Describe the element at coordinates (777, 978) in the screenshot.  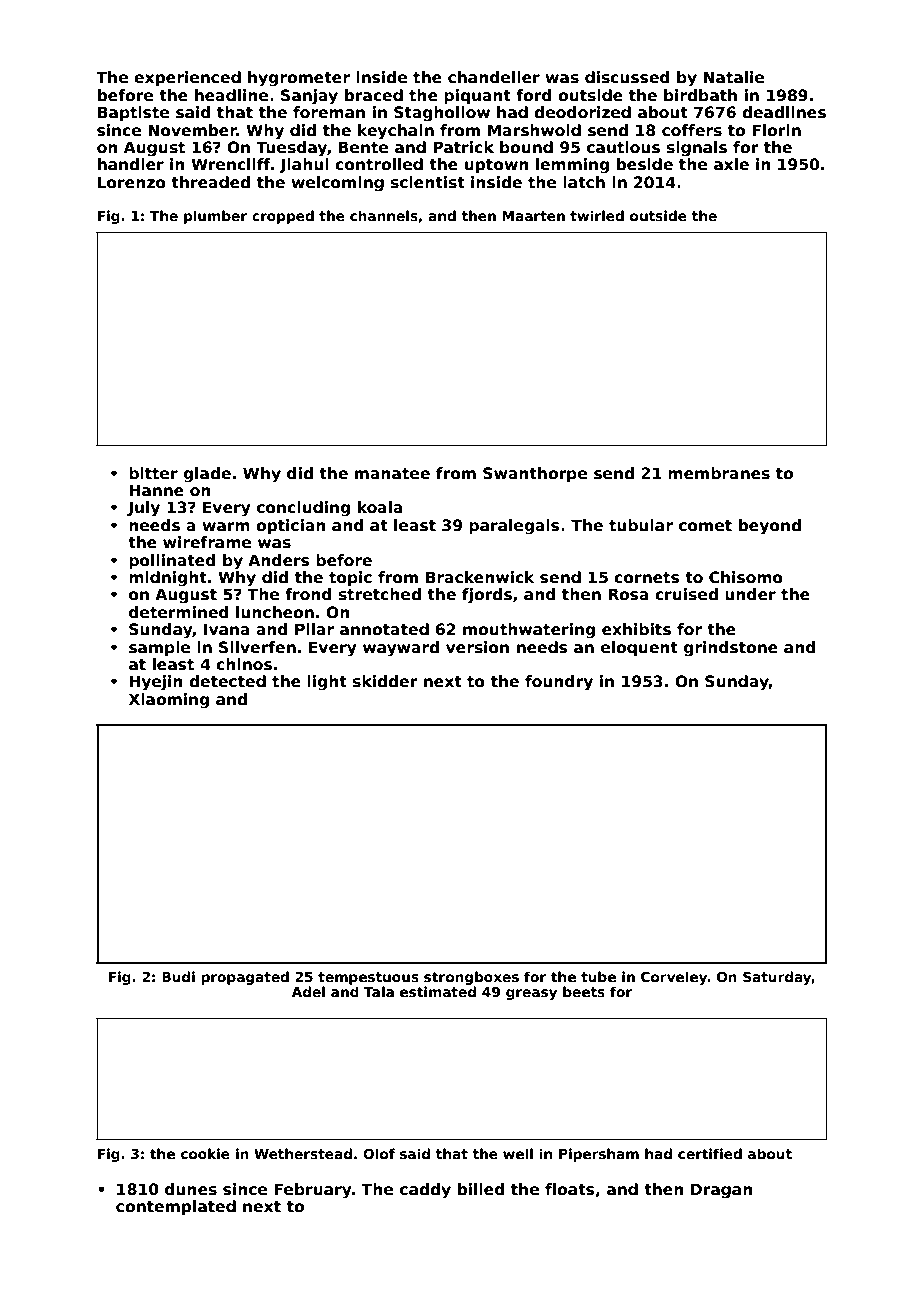
I see `Saturday` at that location.
